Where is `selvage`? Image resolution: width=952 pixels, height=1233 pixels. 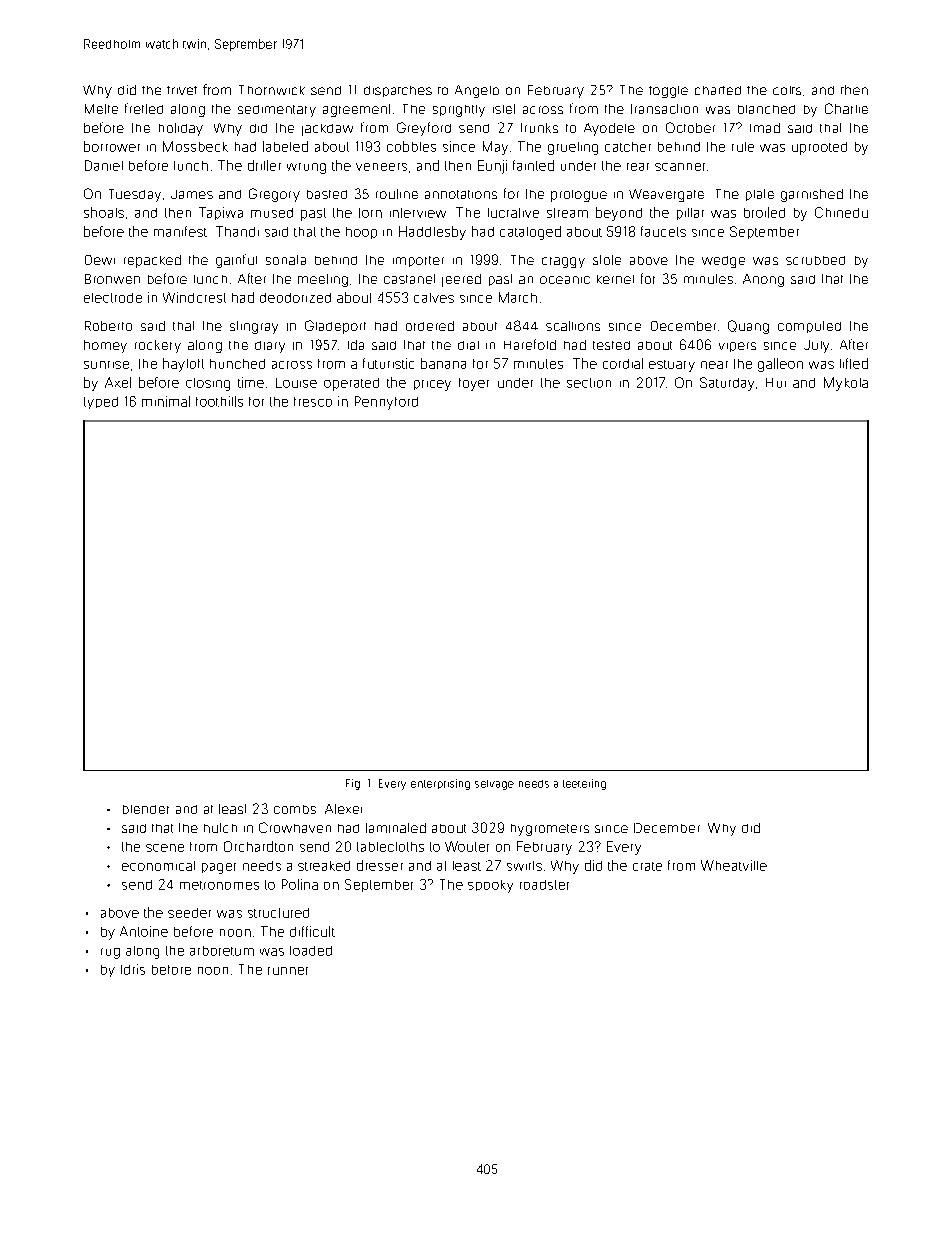
selvage is located at coordinates (494, 785).
